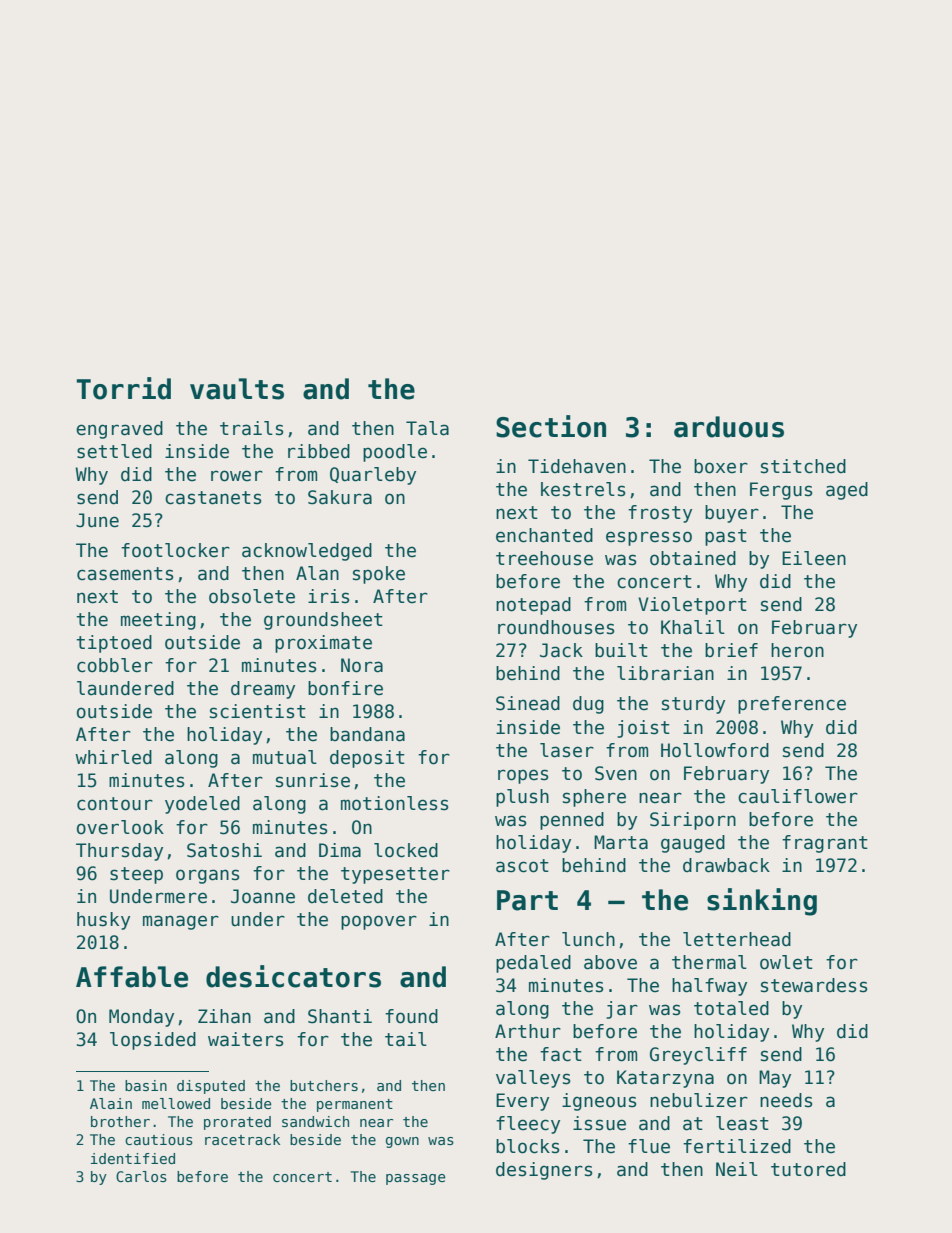 This image has width=952, height=1233. Describe the element at coordinates (317, 573) in the image. I see `Alan` at that location.
